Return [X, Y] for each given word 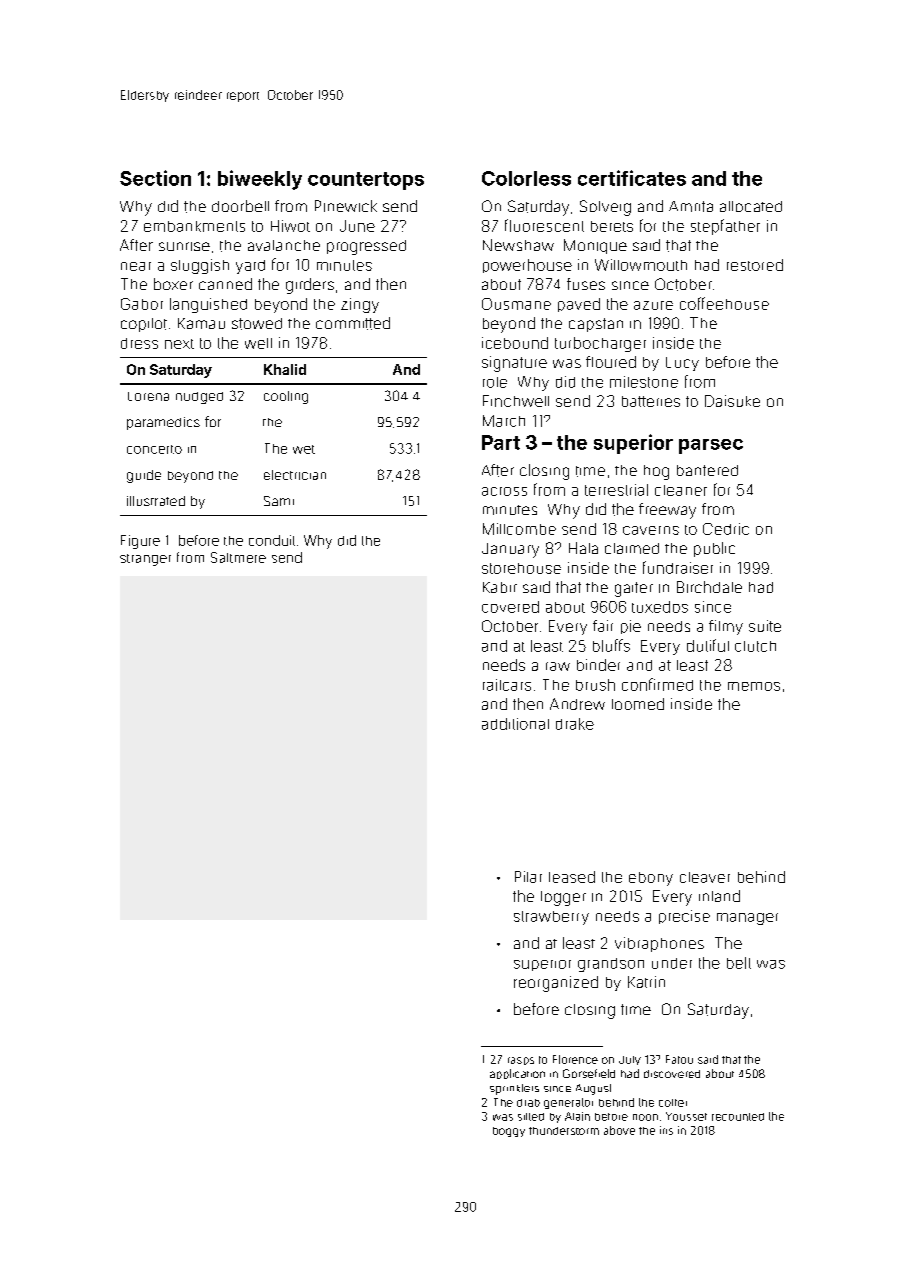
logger [563, 898]
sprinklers [514, 1089]
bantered [707, 470]
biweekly [260, 180]
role [495, 382]
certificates [632, 178]
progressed [366, 247]
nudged [199, 398]
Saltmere [238, 557]
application [517, 1074]
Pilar [528, 877]
